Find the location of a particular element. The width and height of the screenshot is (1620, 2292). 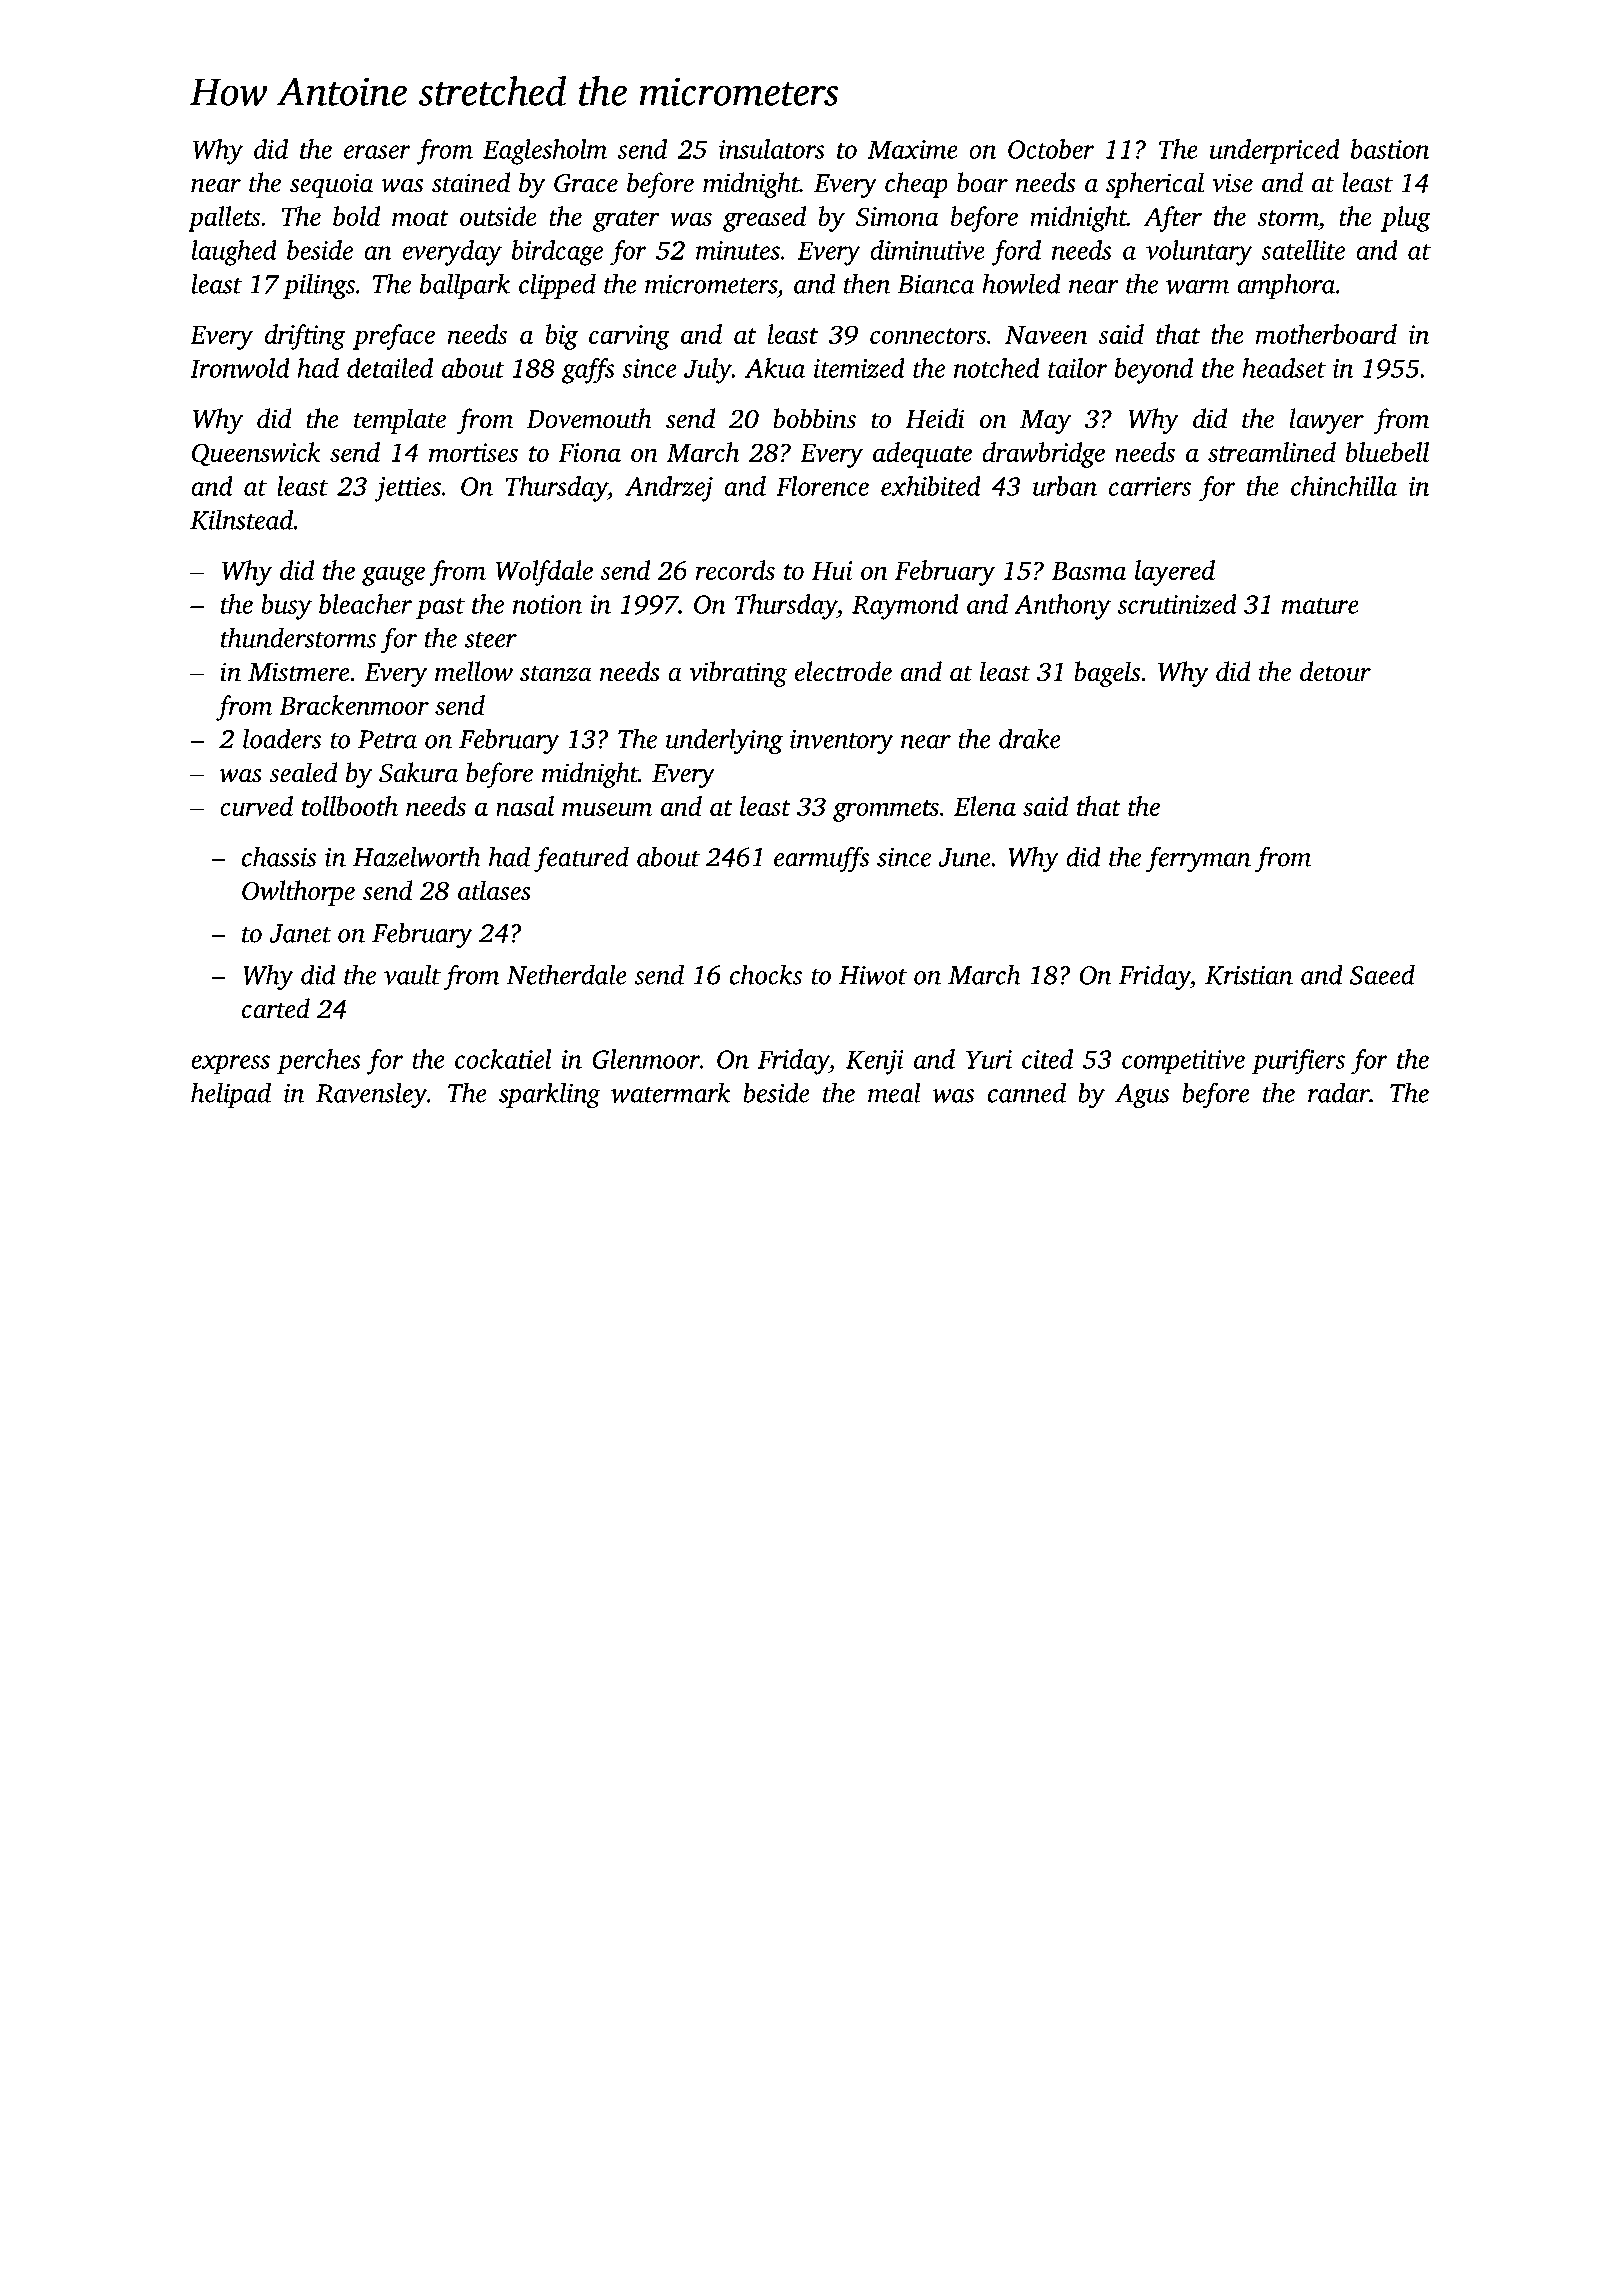

Maxime is located at coordinates (913, 149).
